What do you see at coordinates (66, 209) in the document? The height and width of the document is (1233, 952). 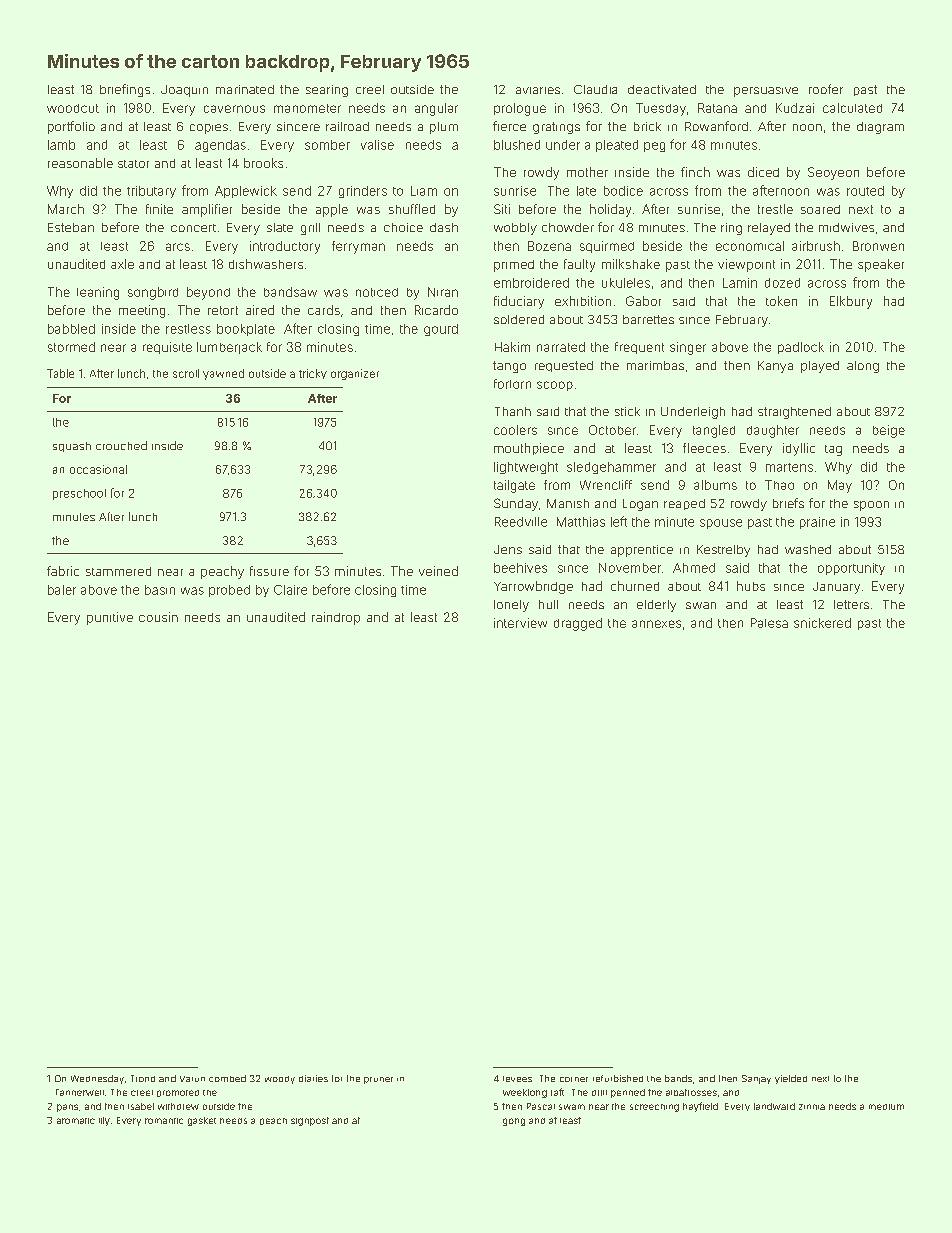 I see `March` at bounding box center [66, 209].
